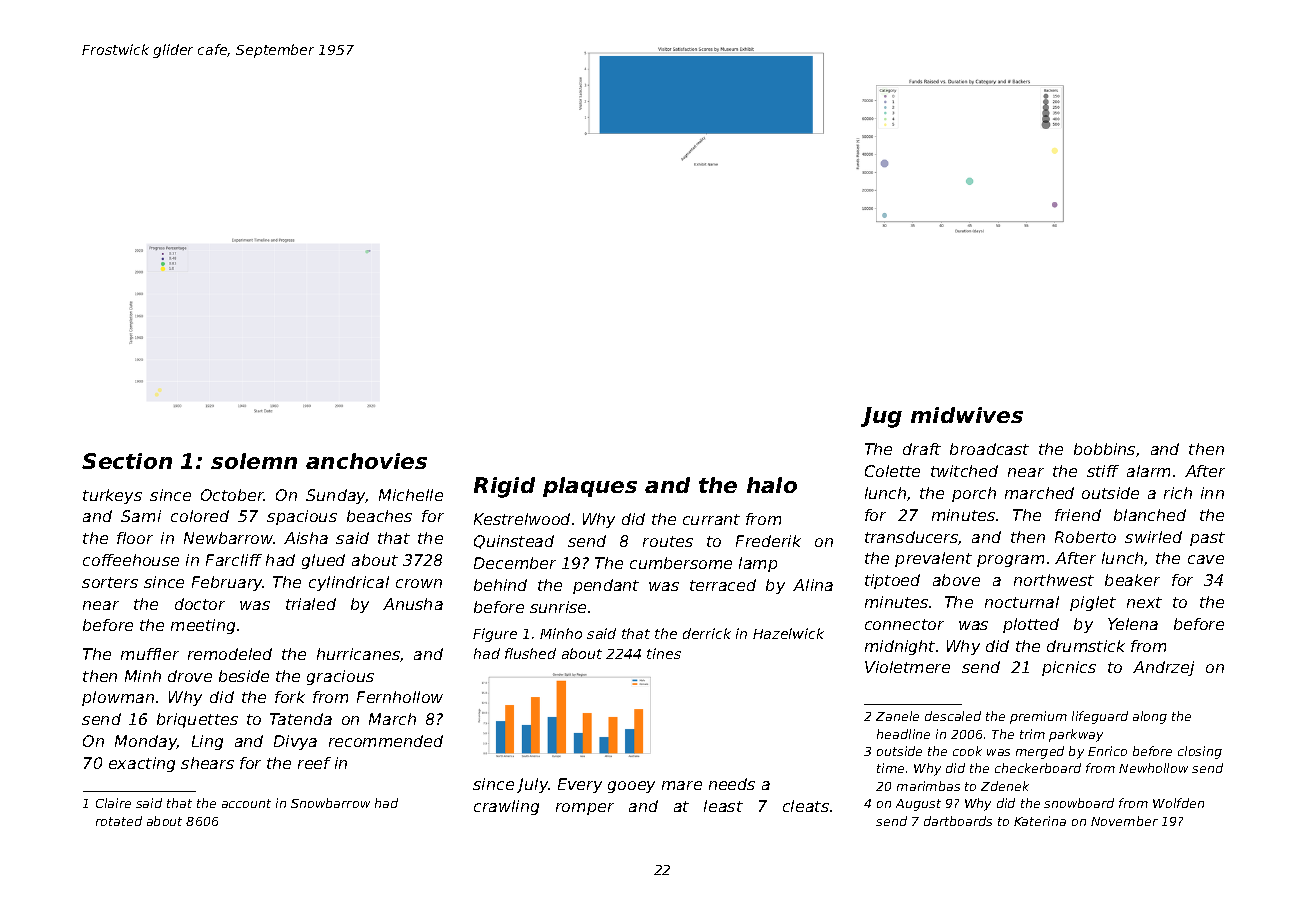 Image resolution: width=1308 pixels, height=924 pixels. Describe the element at coordinates (127, 461) in the screenshot. I see `Section` at that location.
